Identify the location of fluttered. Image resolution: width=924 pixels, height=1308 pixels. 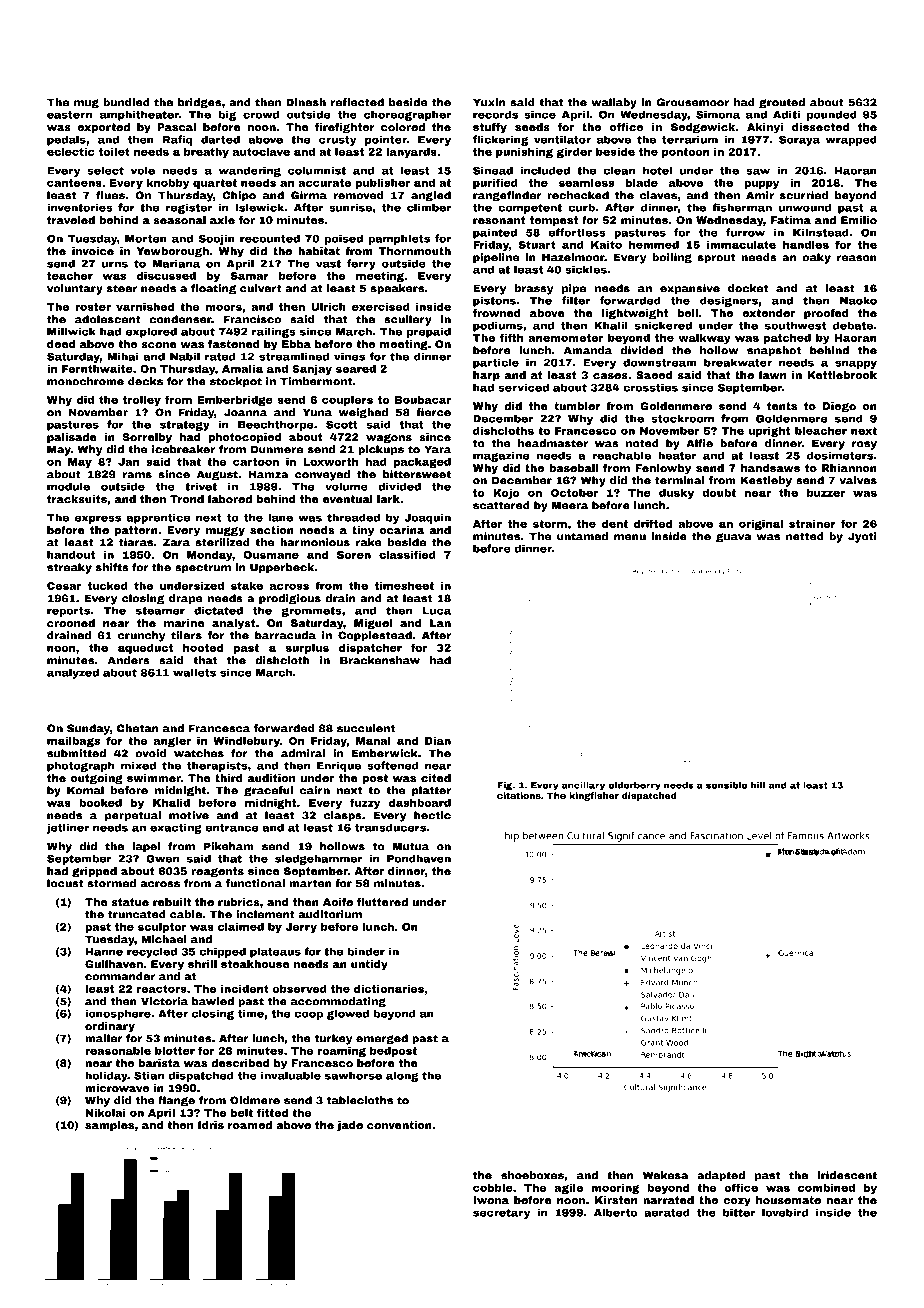
(382, 902).
